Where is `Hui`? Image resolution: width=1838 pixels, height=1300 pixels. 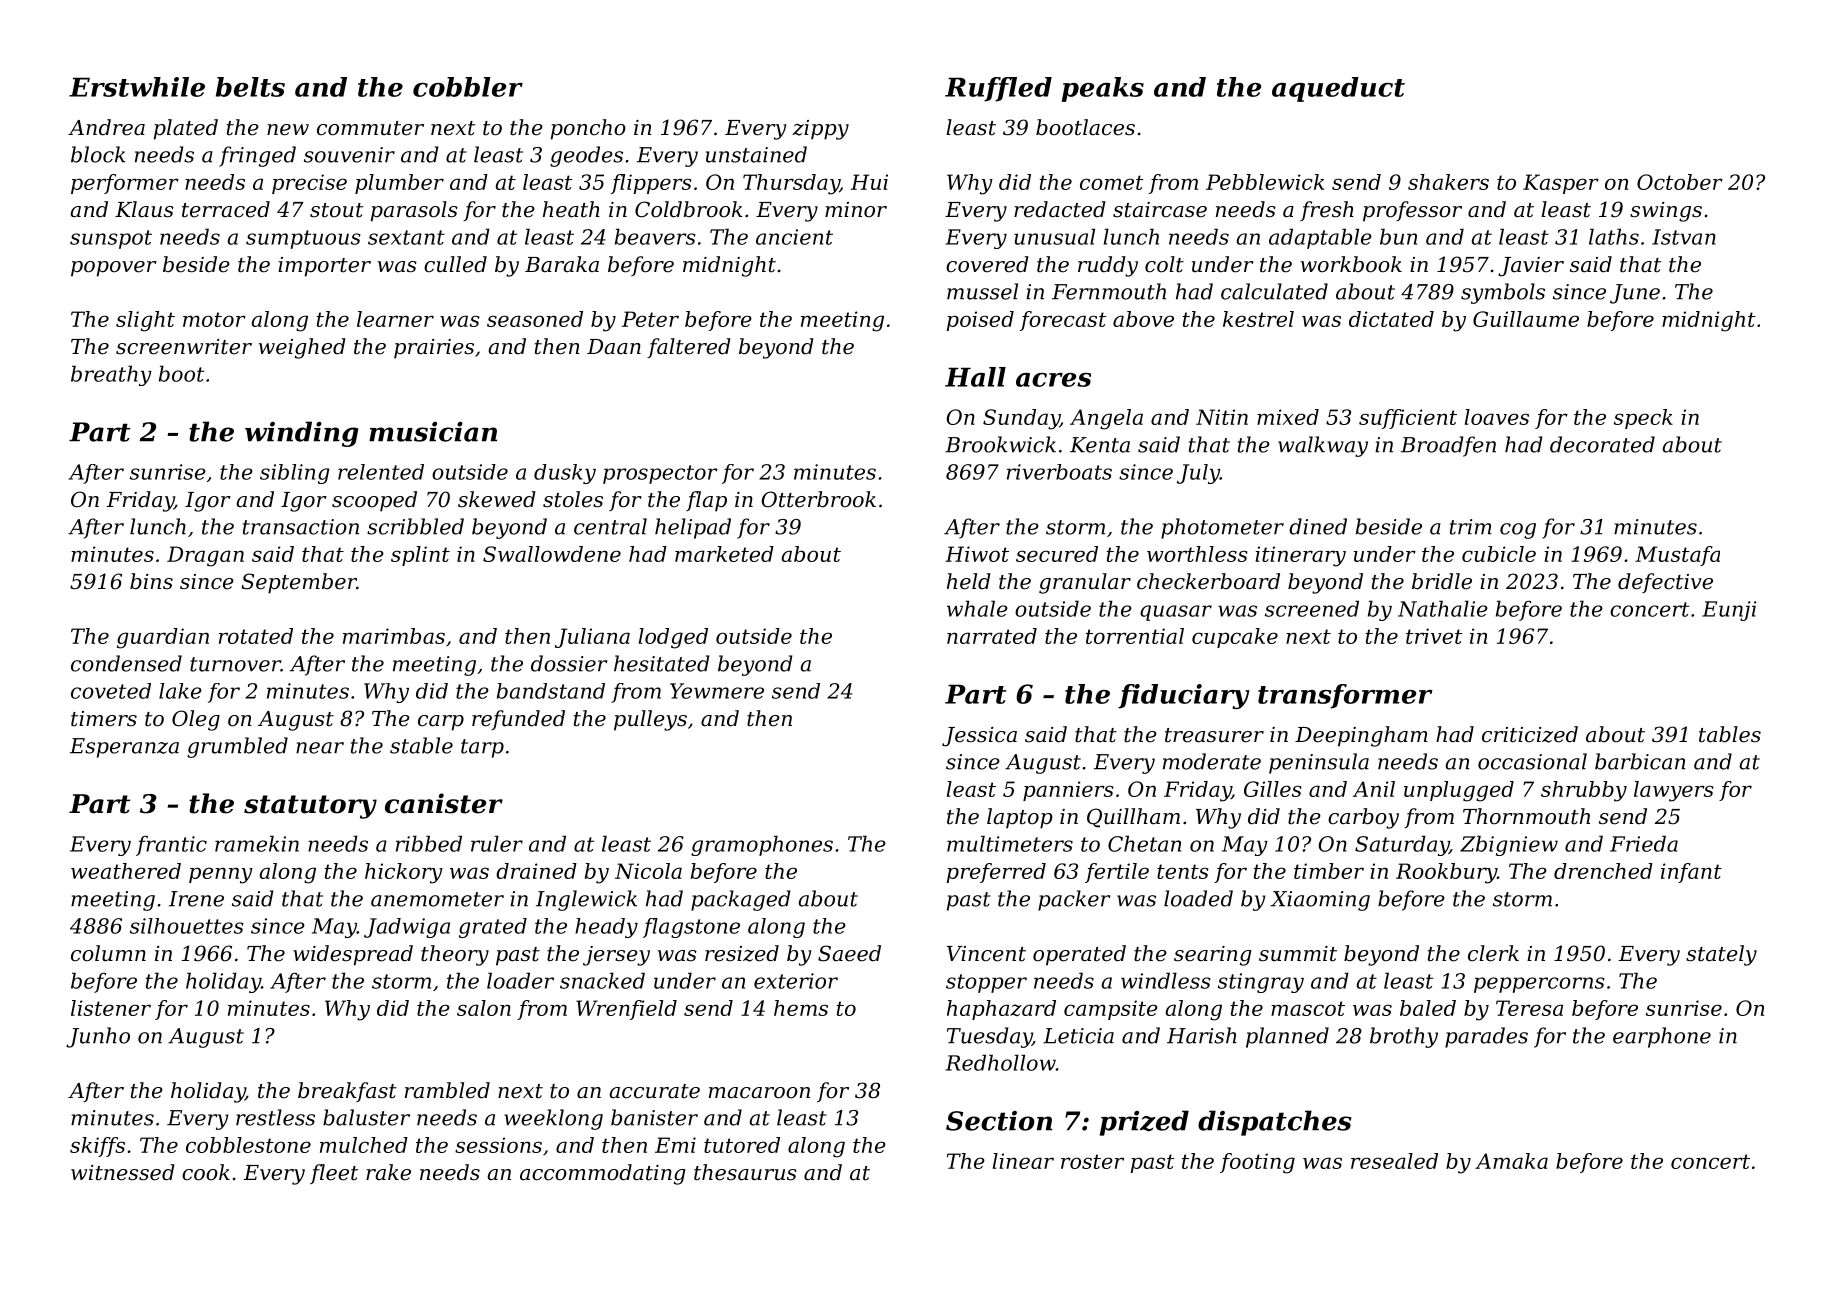 Hui is located at coordinates (869, 182).
